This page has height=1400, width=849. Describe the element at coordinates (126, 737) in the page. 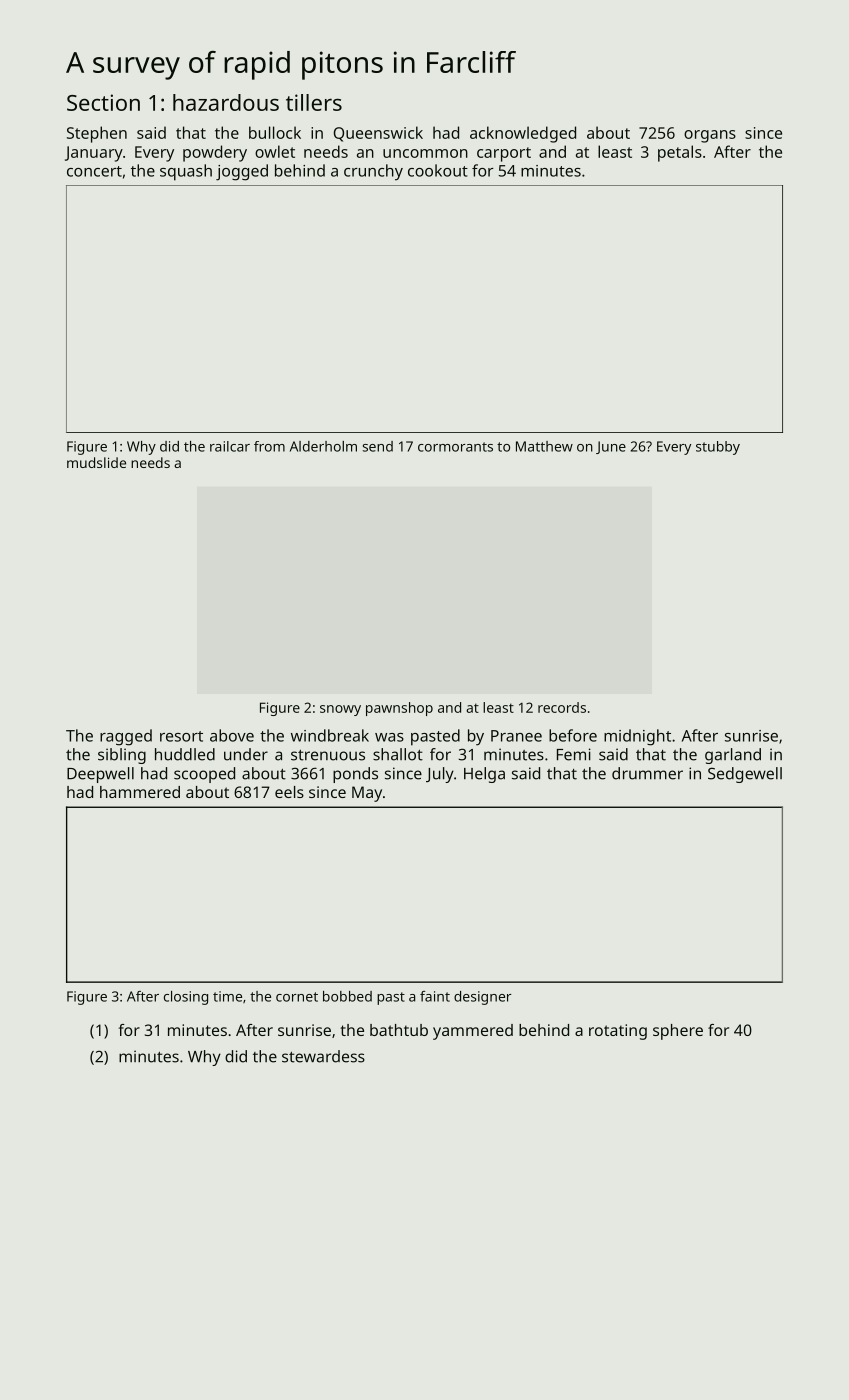

I see `ragged` at that location.
